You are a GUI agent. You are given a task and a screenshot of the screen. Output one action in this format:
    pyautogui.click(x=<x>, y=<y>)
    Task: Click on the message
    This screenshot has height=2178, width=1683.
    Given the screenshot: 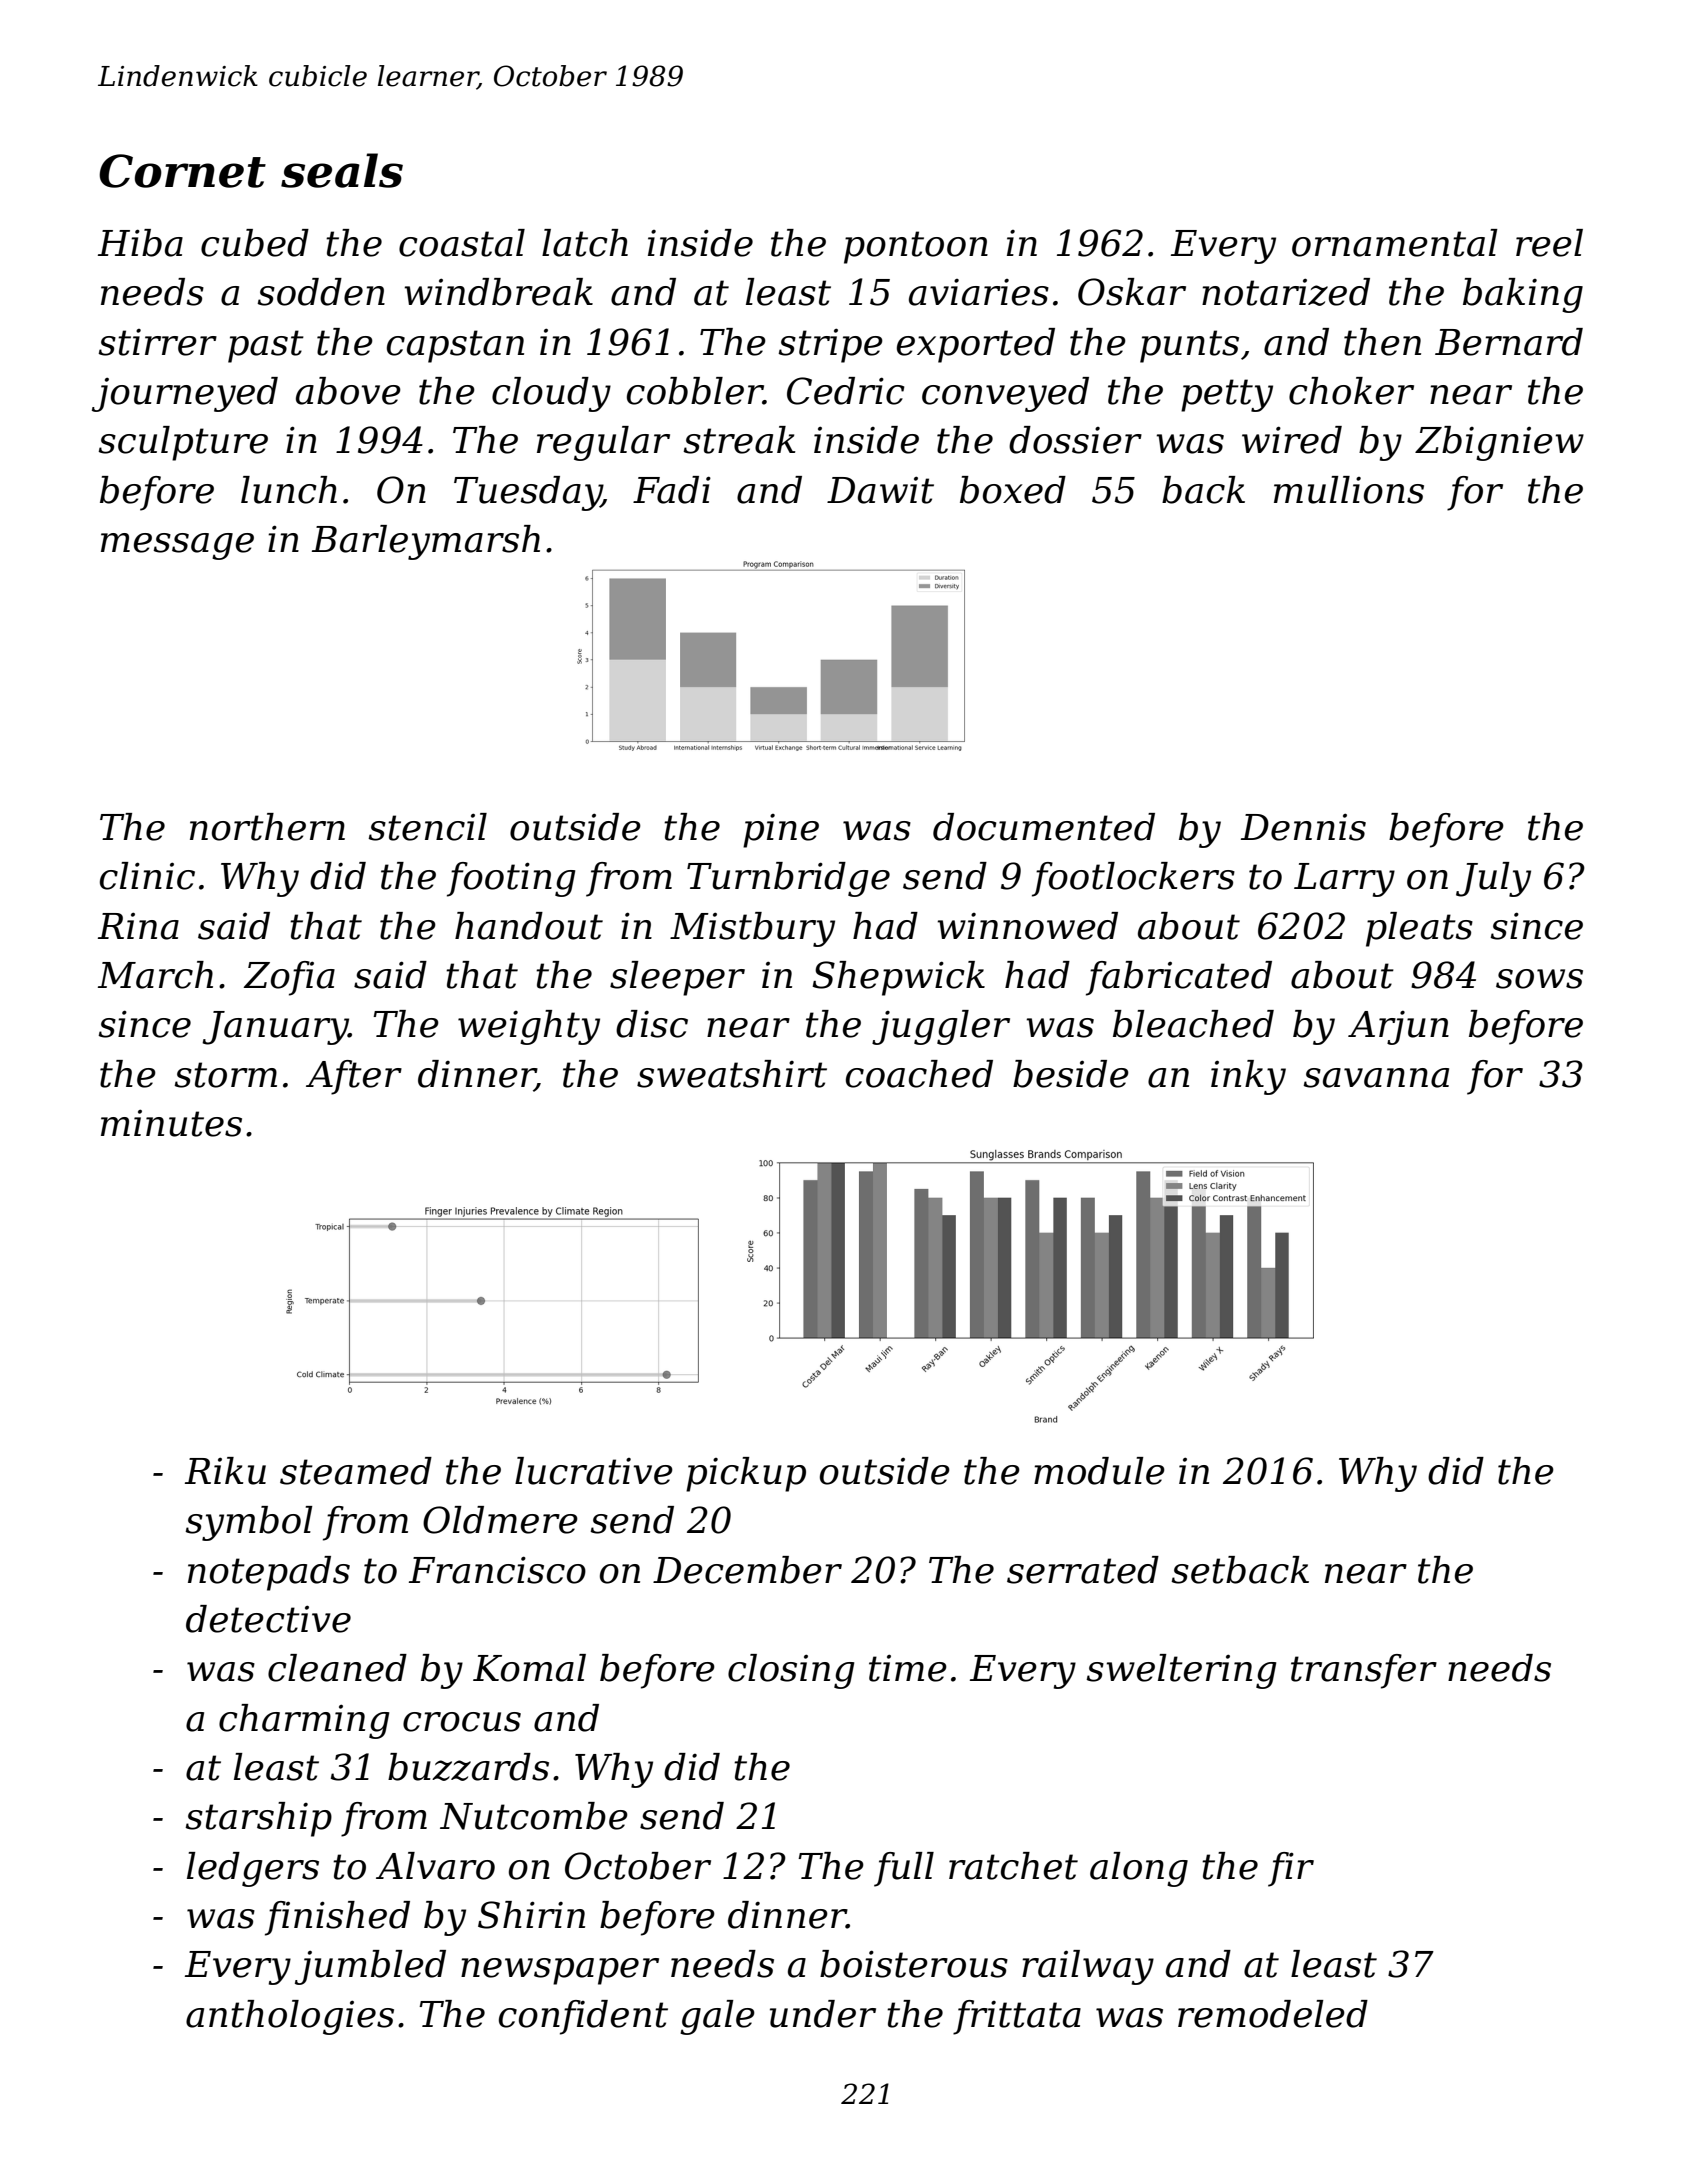 What is the action you would take?
    pyautogui.click(x=177, y=546)
